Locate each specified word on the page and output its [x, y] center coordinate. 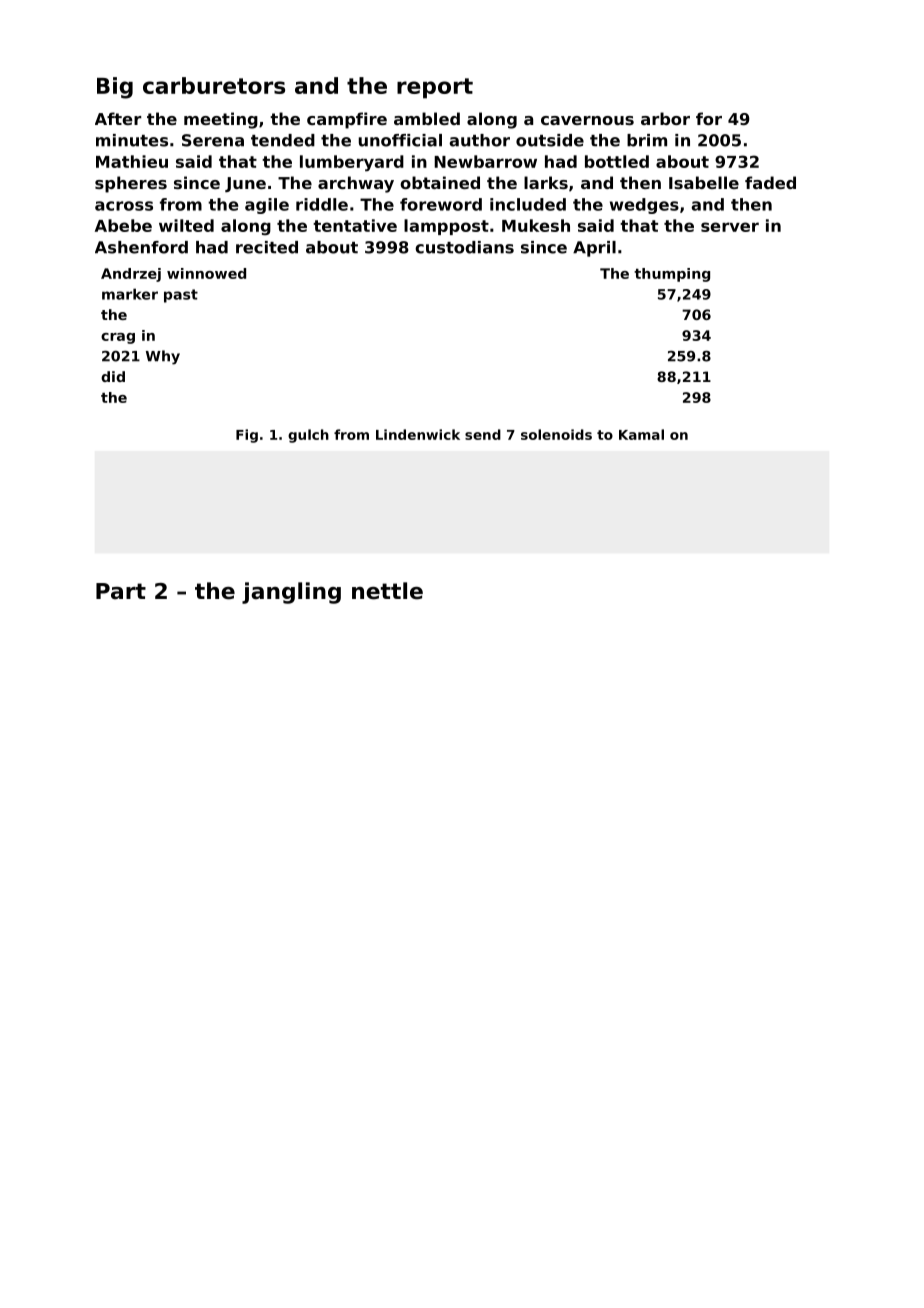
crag [118, 338]
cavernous [587, 120]
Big [115, 88]
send [483, 434]
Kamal [641, 434]
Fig [247, 436]
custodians [464, 247]
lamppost [446, 227]
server [730, 227]
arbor [665, 118]
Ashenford [141, 247]
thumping [672, 275]
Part [121, 591]
